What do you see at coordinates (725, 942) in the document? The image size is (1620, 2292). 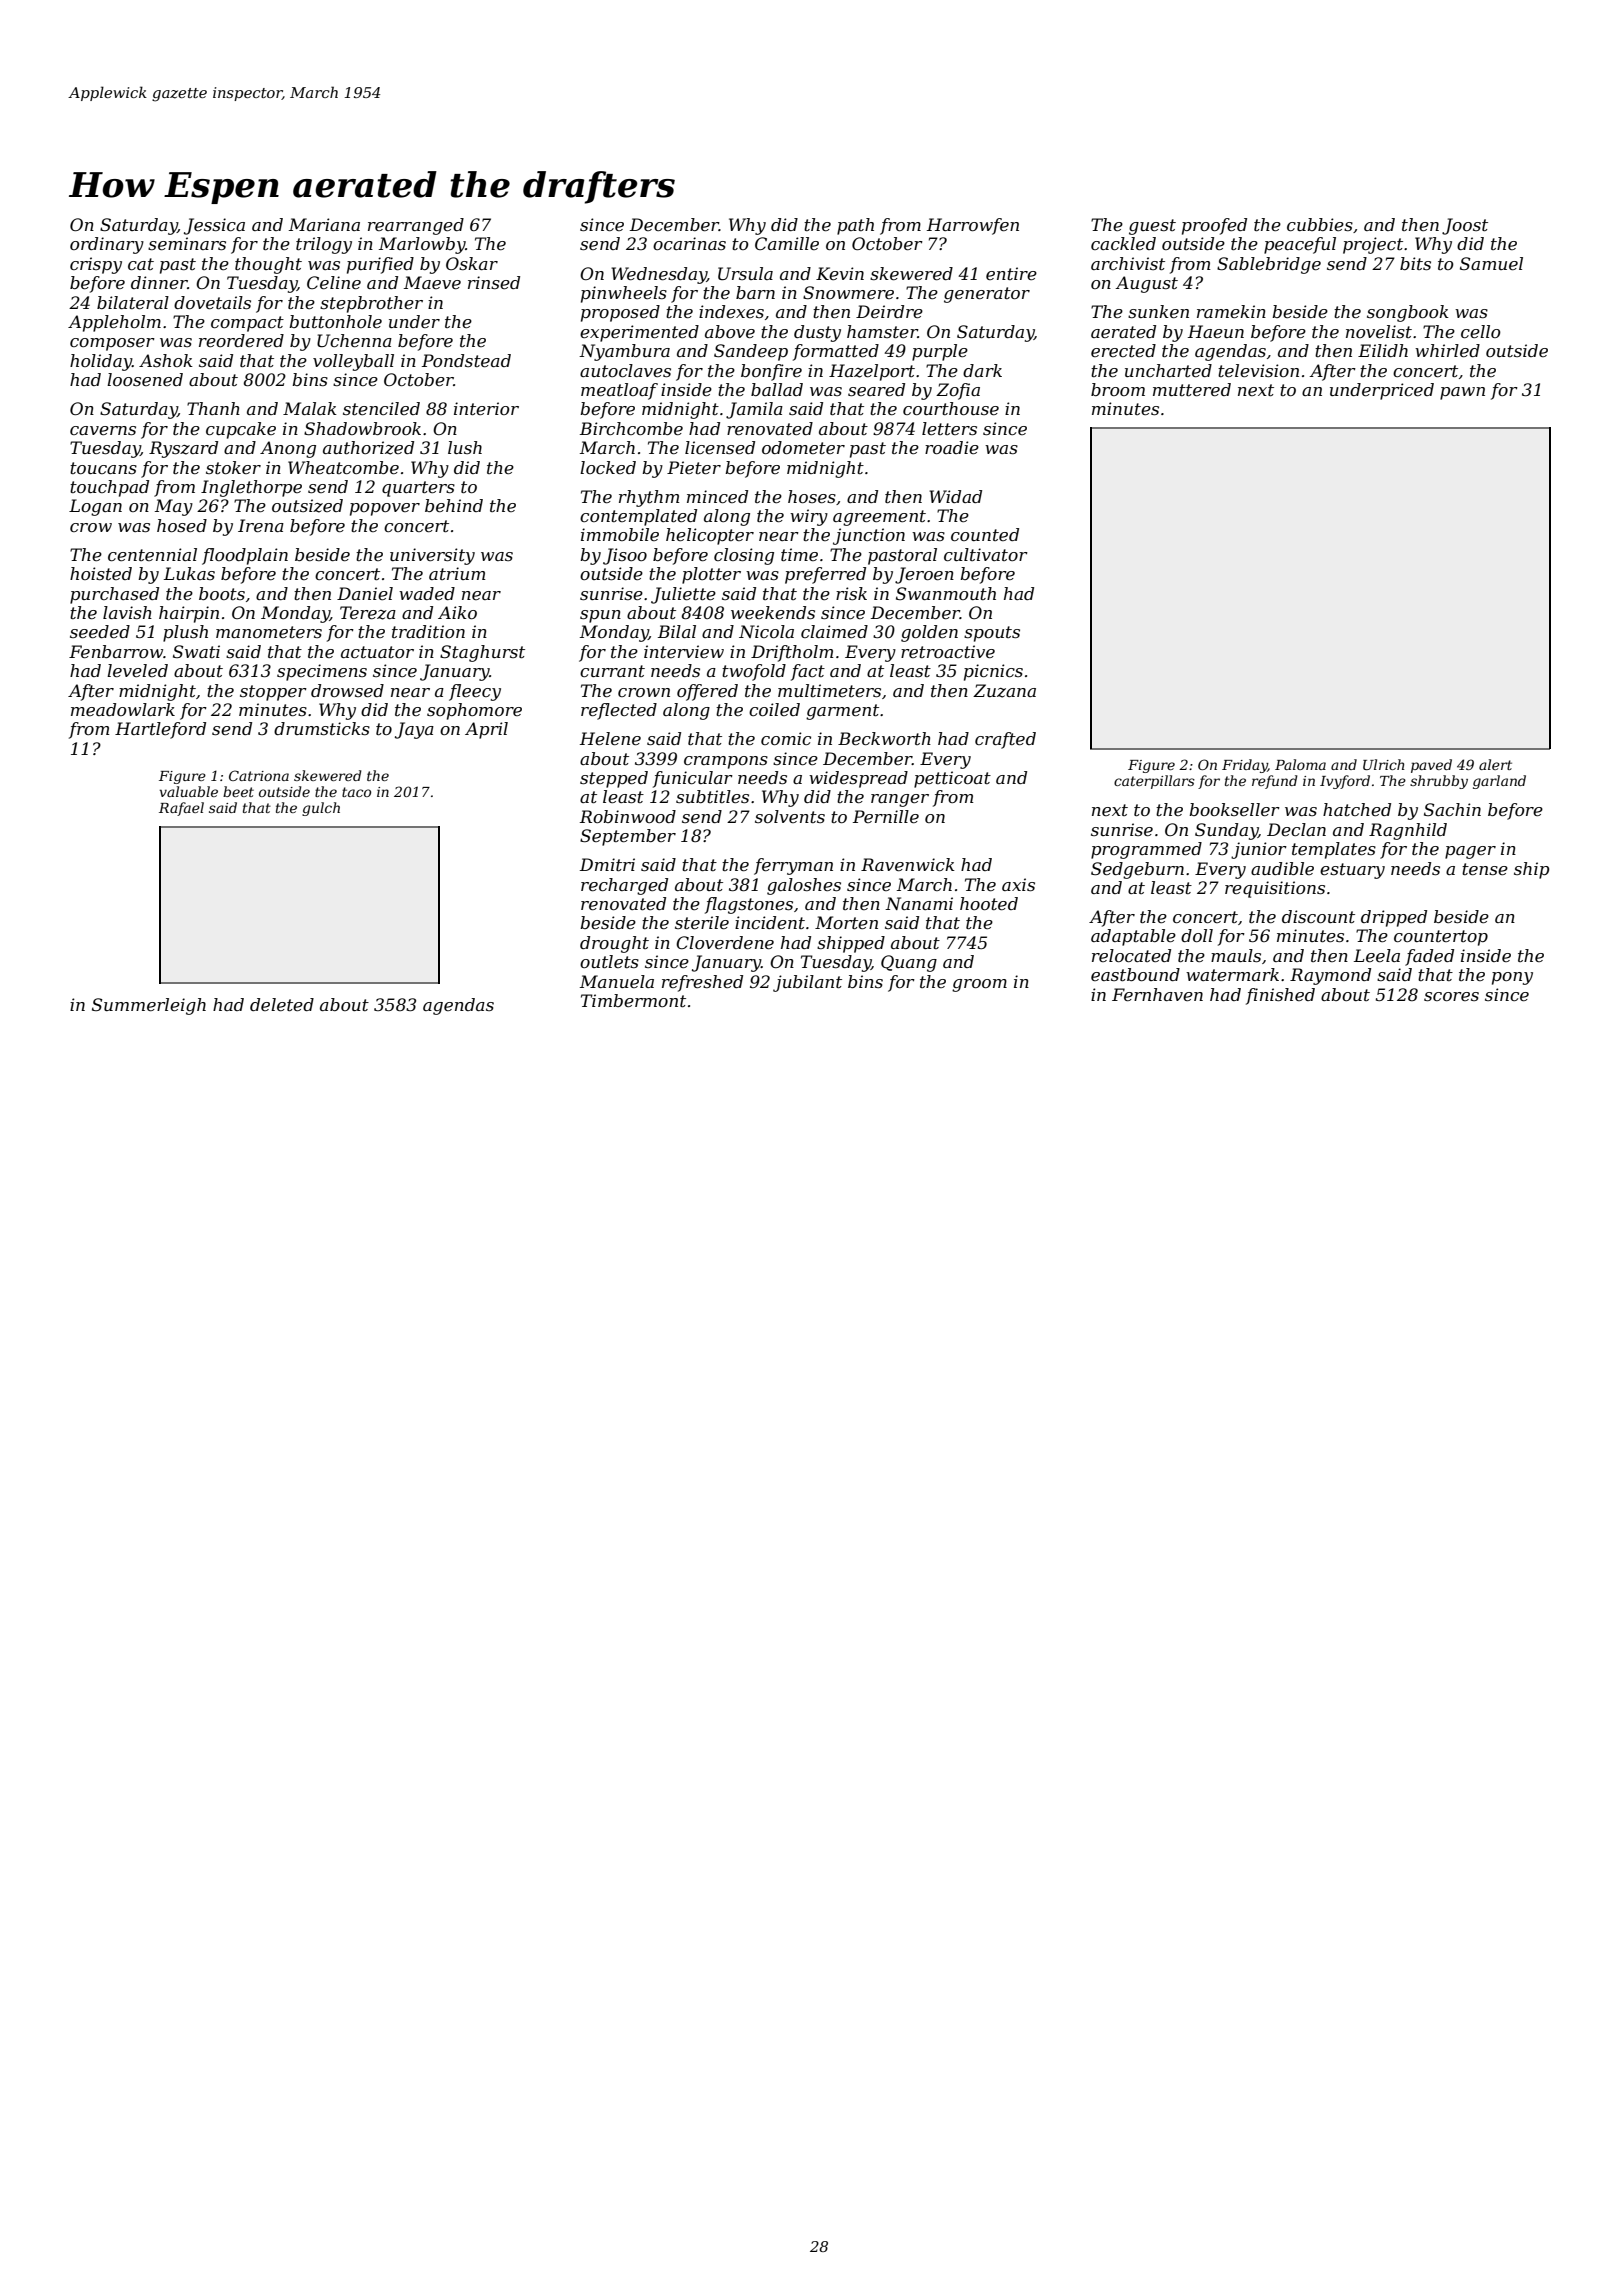 I see `Cloverdene` at bounding box center [725, 942].
